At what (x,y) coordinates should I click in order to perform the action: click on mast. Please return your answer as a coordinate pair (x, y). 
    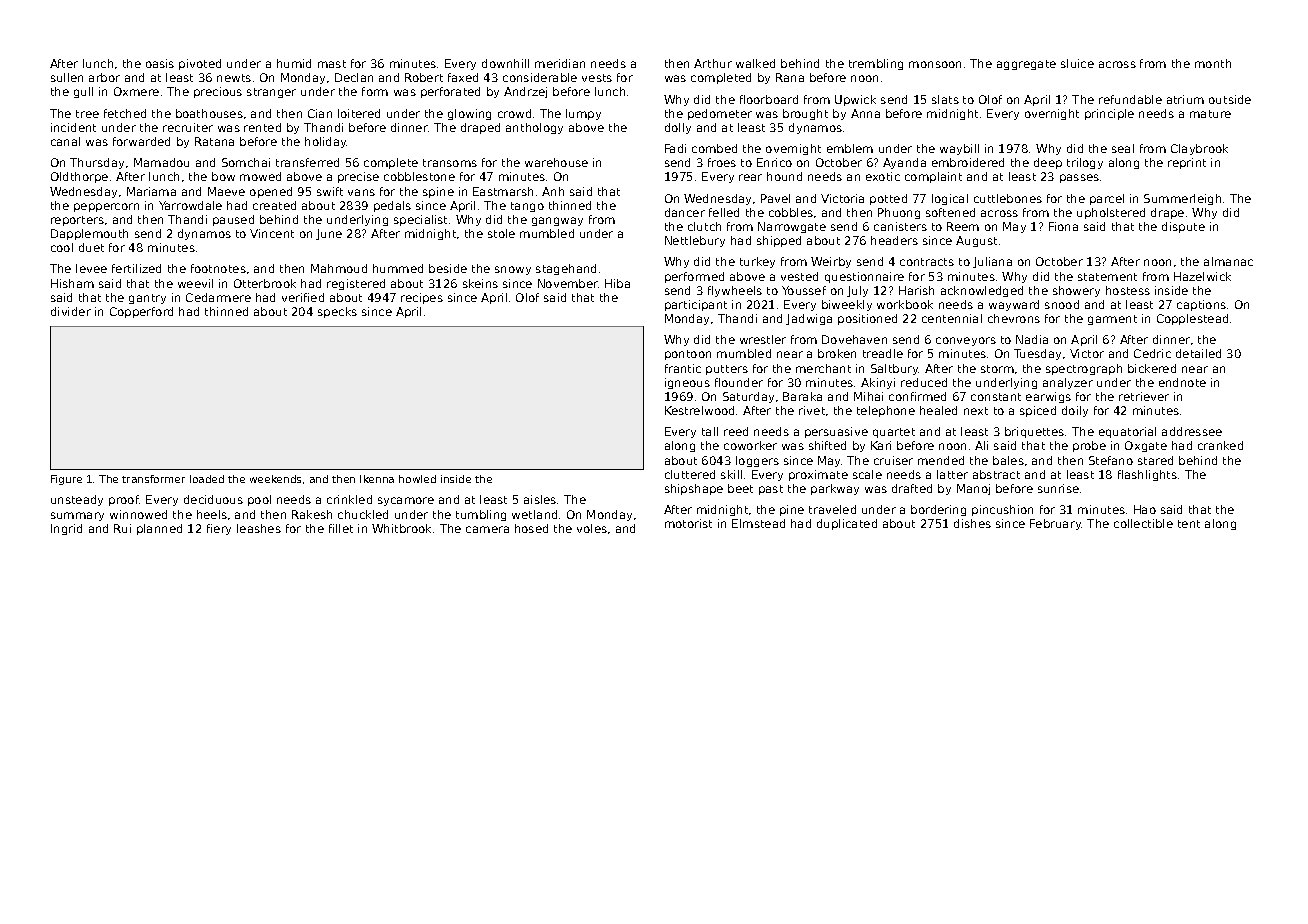
    Looking at the image, I should click on (332, 64).
